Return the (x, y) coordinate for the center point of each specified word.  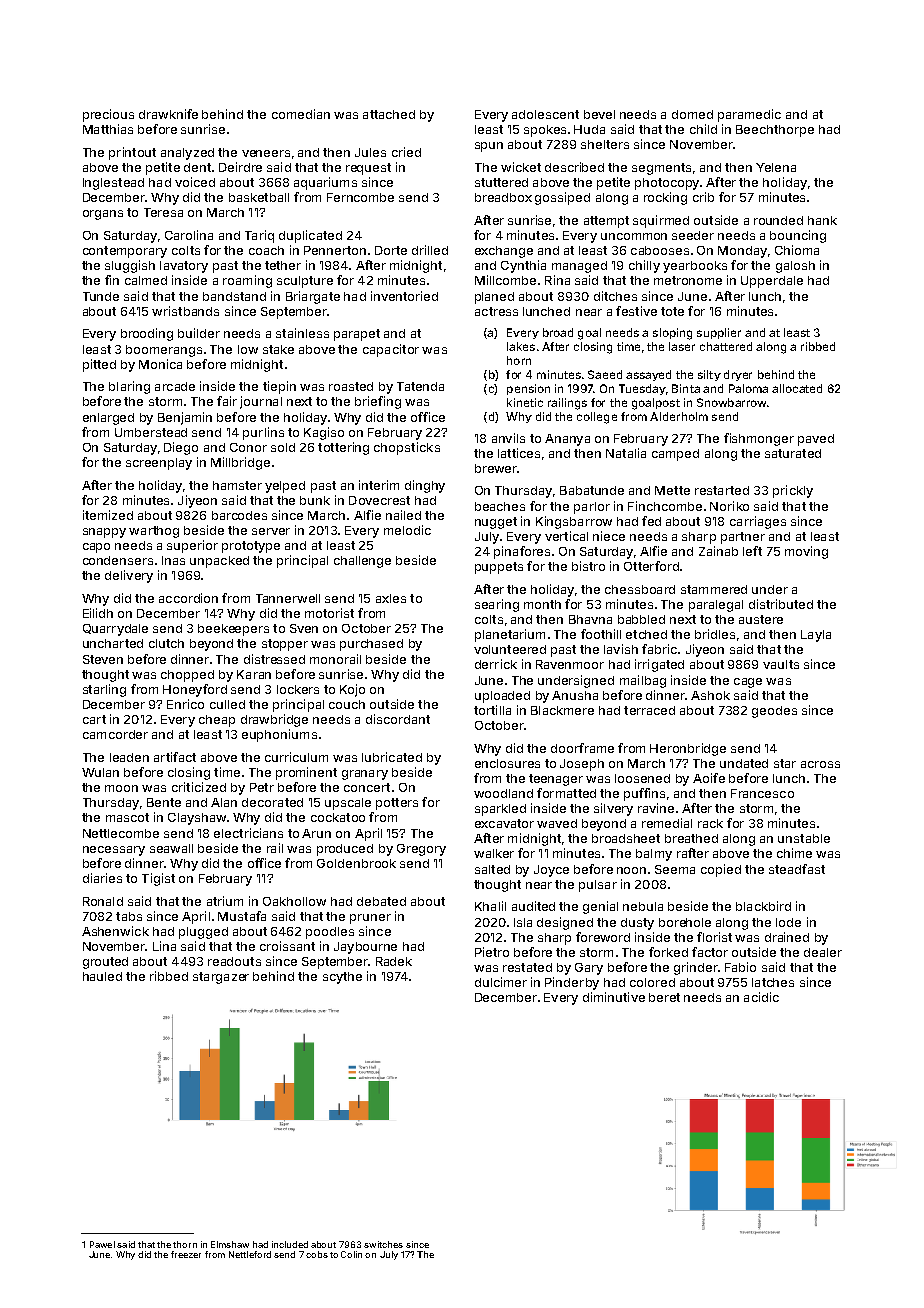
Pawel (102, 1244)
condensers (118, 560)
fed (651, 521)
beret (664, 997)
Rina (557, 280)
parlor (592, 508)
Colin (351, 1254)
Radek (394, 961)
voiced (195, 182)
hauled (102, 976)
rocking (665, 198)
